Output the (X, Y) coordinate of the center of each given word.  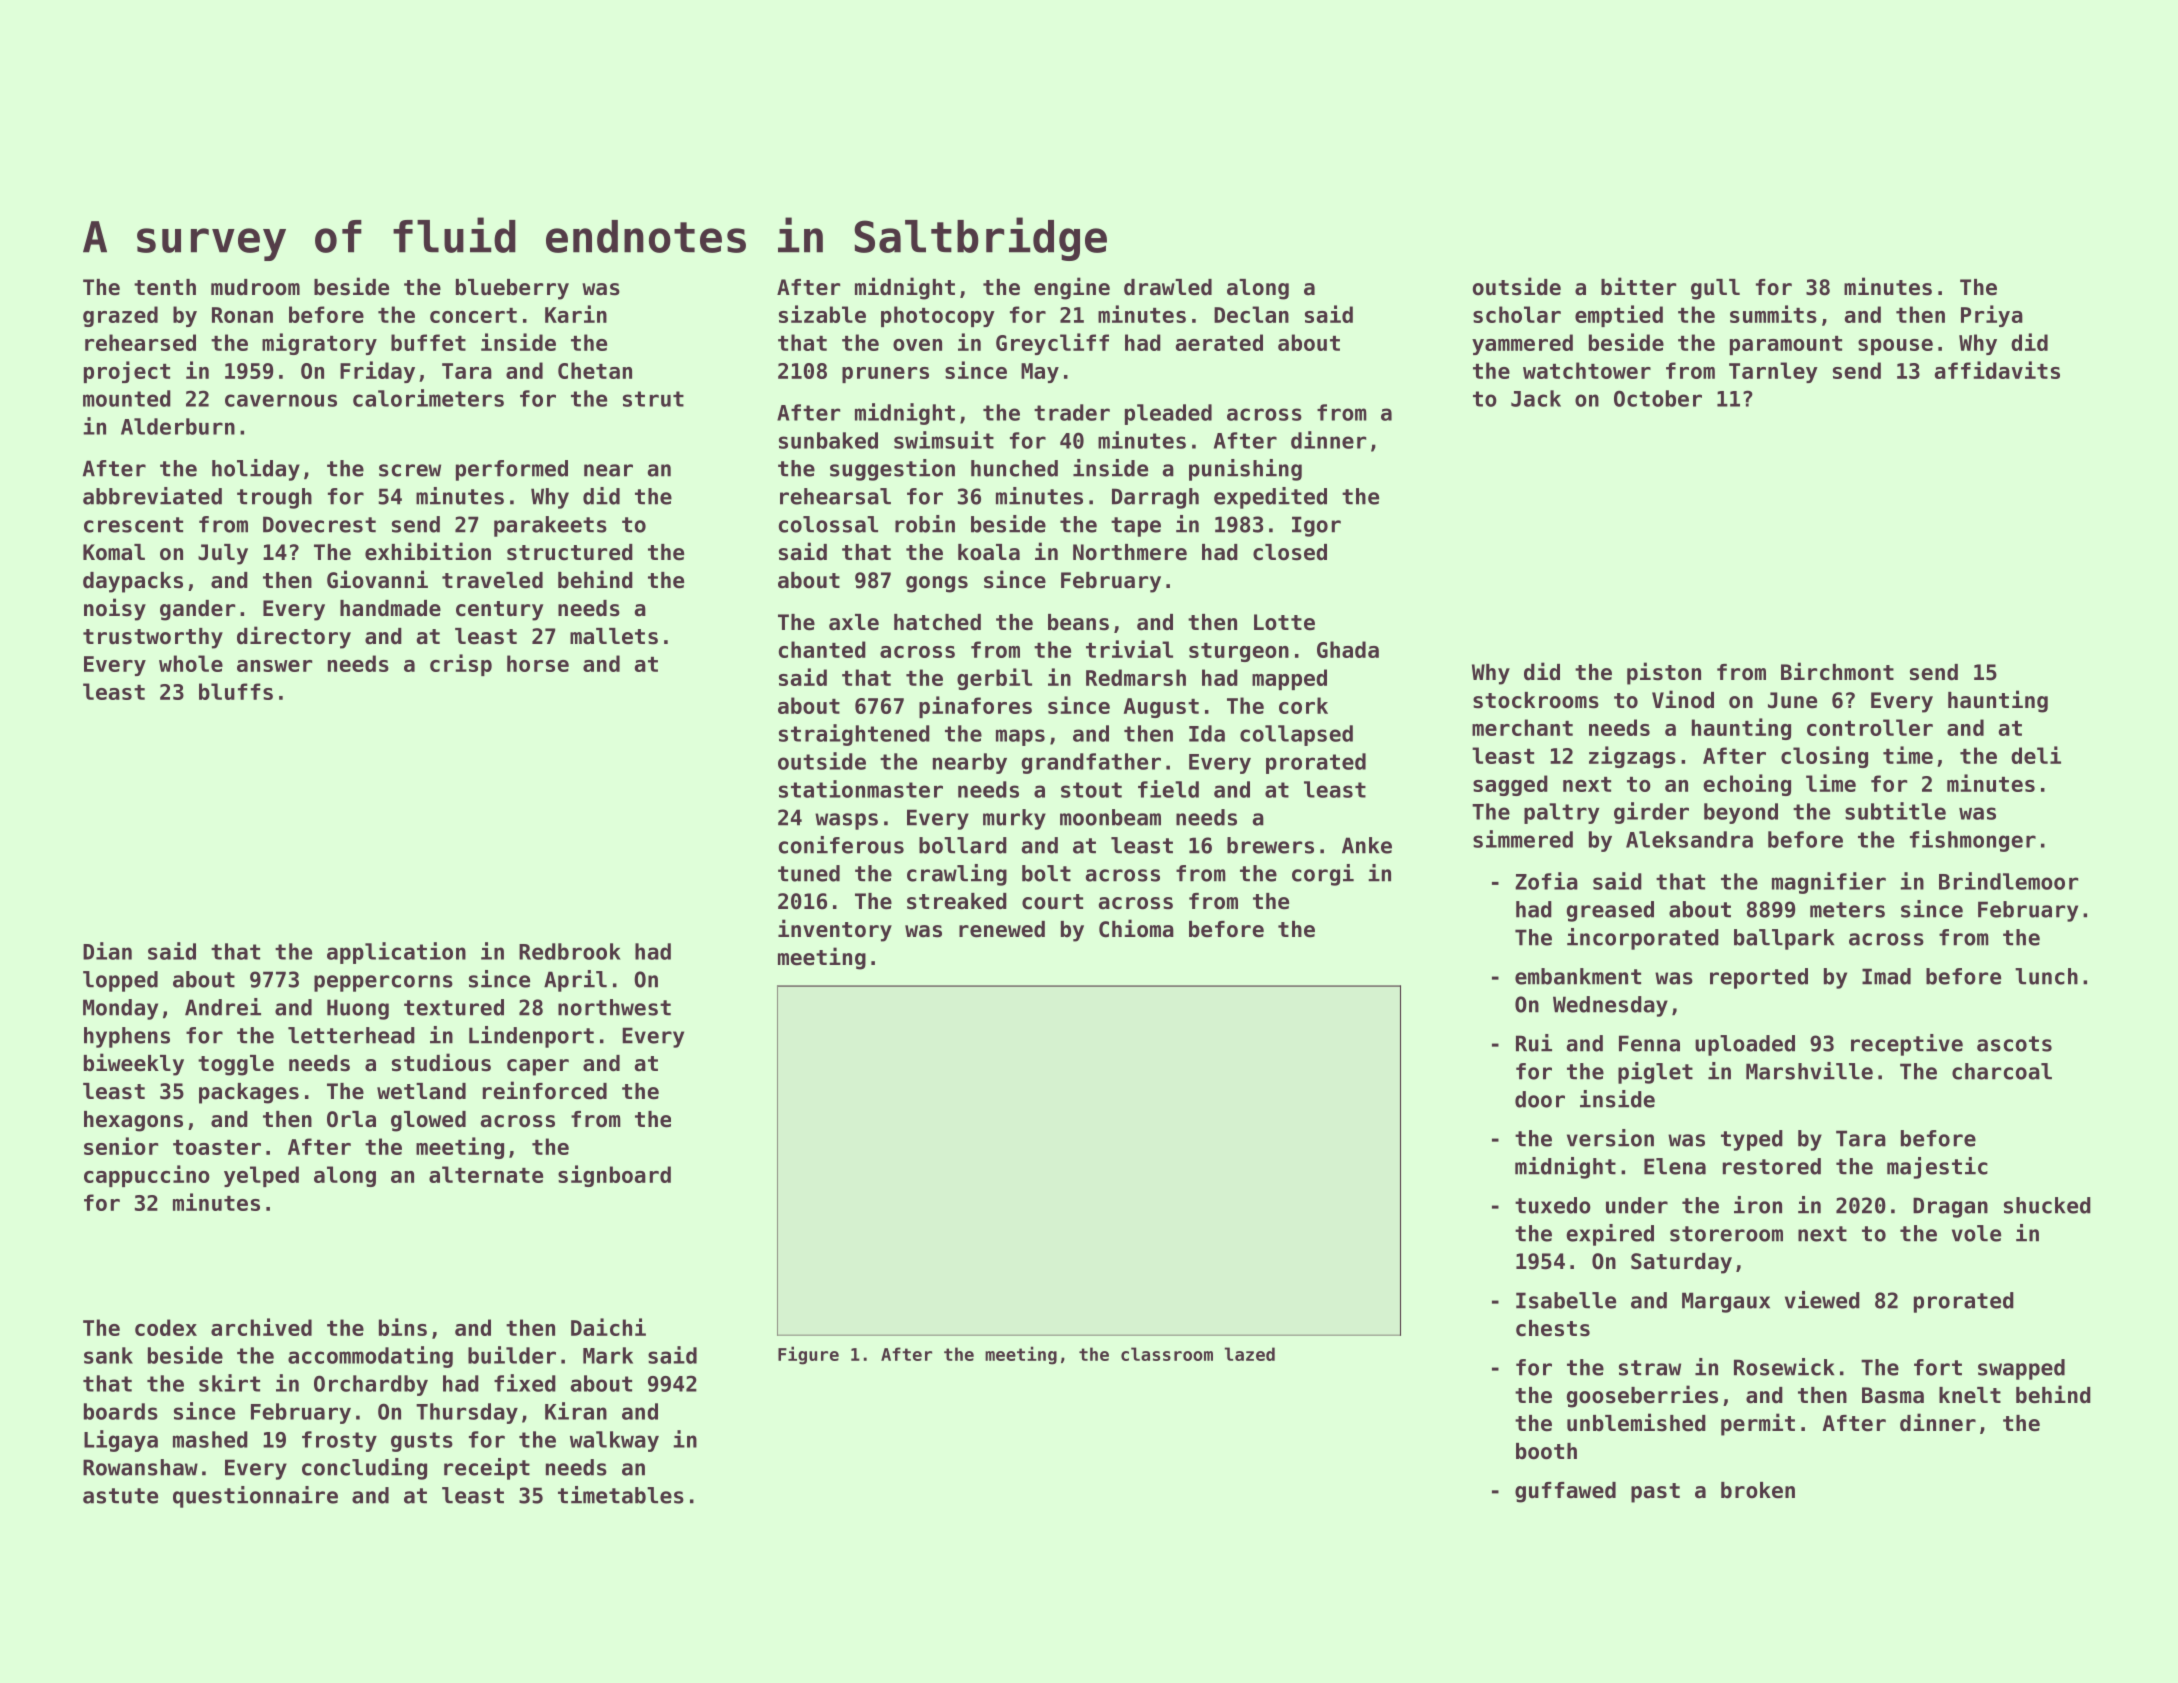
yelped (261, 1176)
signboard (614, 1176)
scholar (1517, 314)
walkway (614, 1441)
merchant (1522, 727)
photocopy (938, 316)
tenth (165, 287)
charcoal (2002, 1071)
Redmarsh (1136, 677)
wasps (846, 821)
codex (166, 1327)
